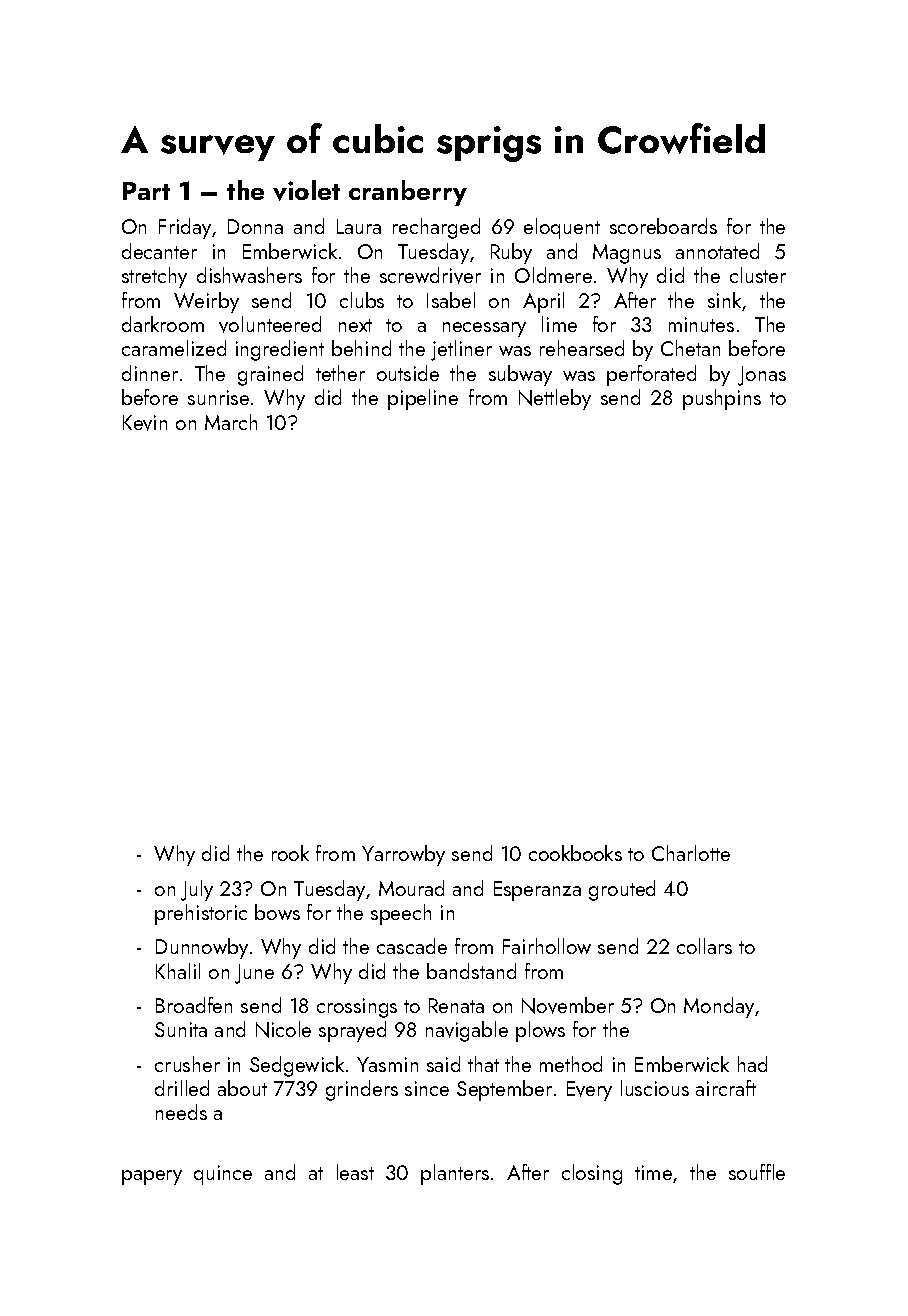 The height and width of the image is (1316, 908). What do you see at coordinates (403, 855) in the image?
I see `Yarrowby` at bounding box center [403, 855].
